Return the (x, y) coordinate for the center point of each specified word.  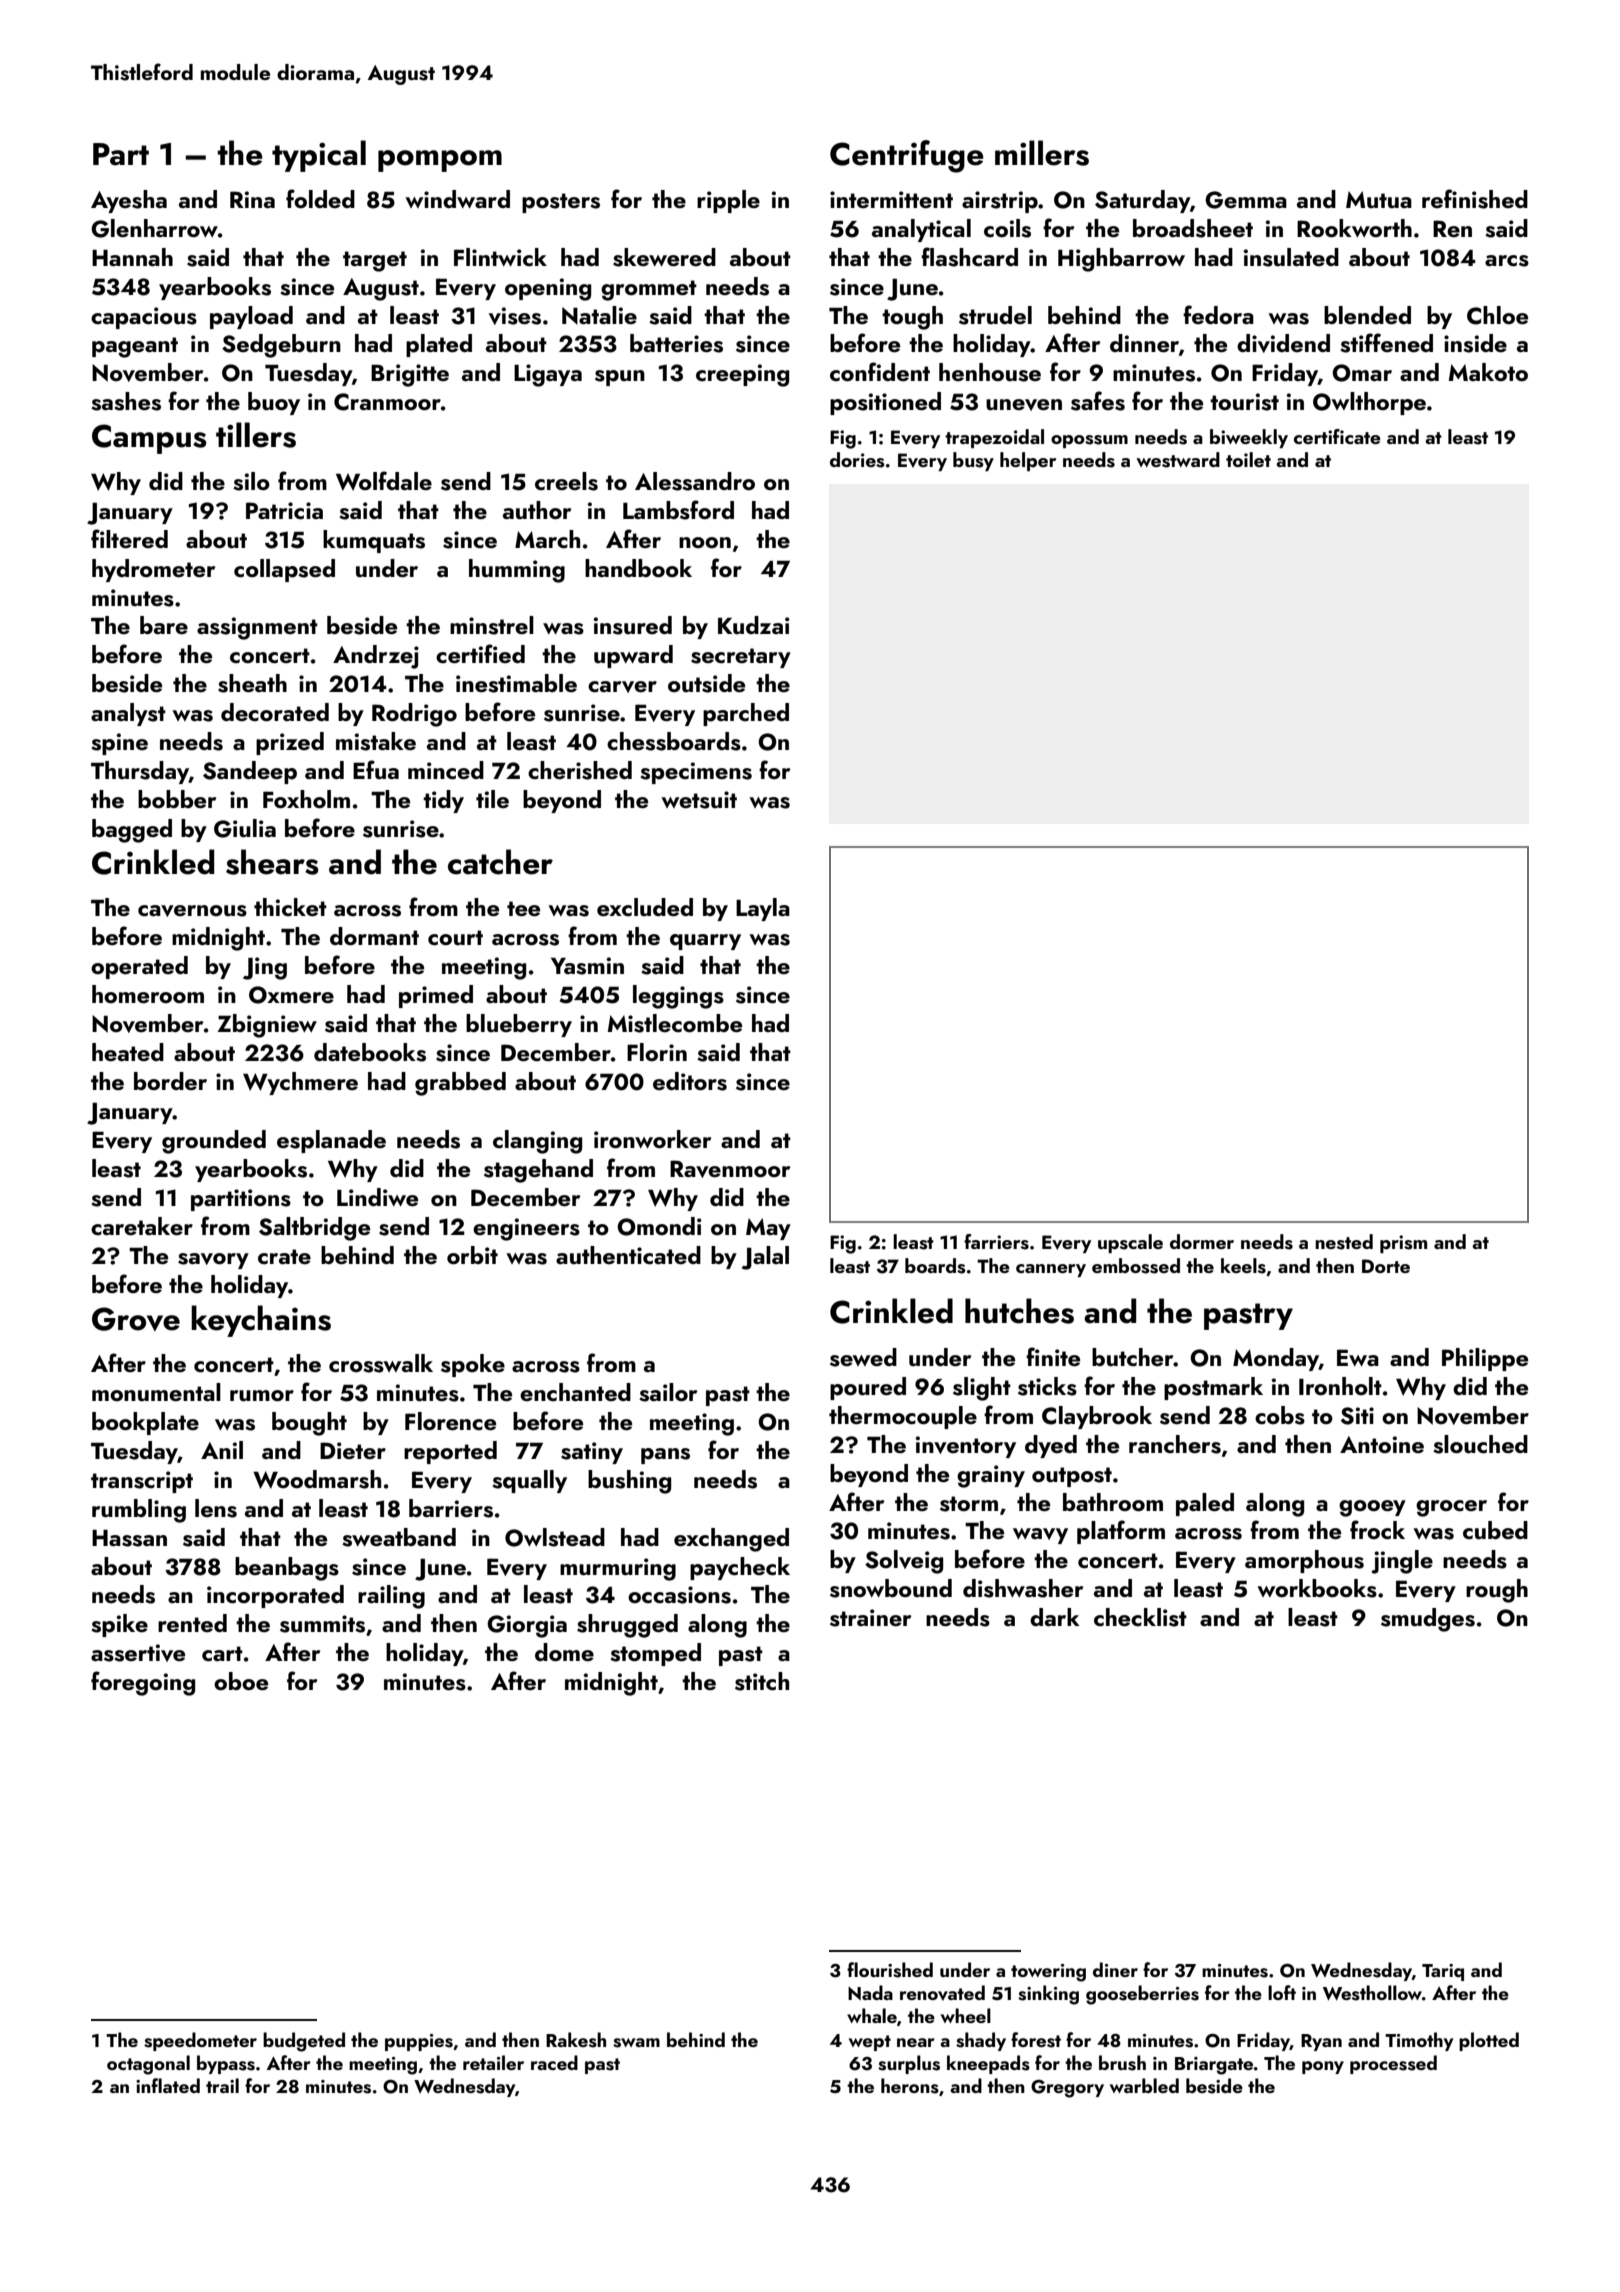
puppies (419, 2042)
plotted (1489, 2041)
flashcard (969, 257)
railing (391, 1597)
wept (870, 2043)
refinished (1475, 199)
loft (1282, 1992)
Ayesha (129, 201)
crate (284, 1256)
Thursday (140, 772)
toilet (1248, 459)
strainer (870, 1618)
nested (1344, 1242)
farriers (996, 1242)
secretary (741, 658)
